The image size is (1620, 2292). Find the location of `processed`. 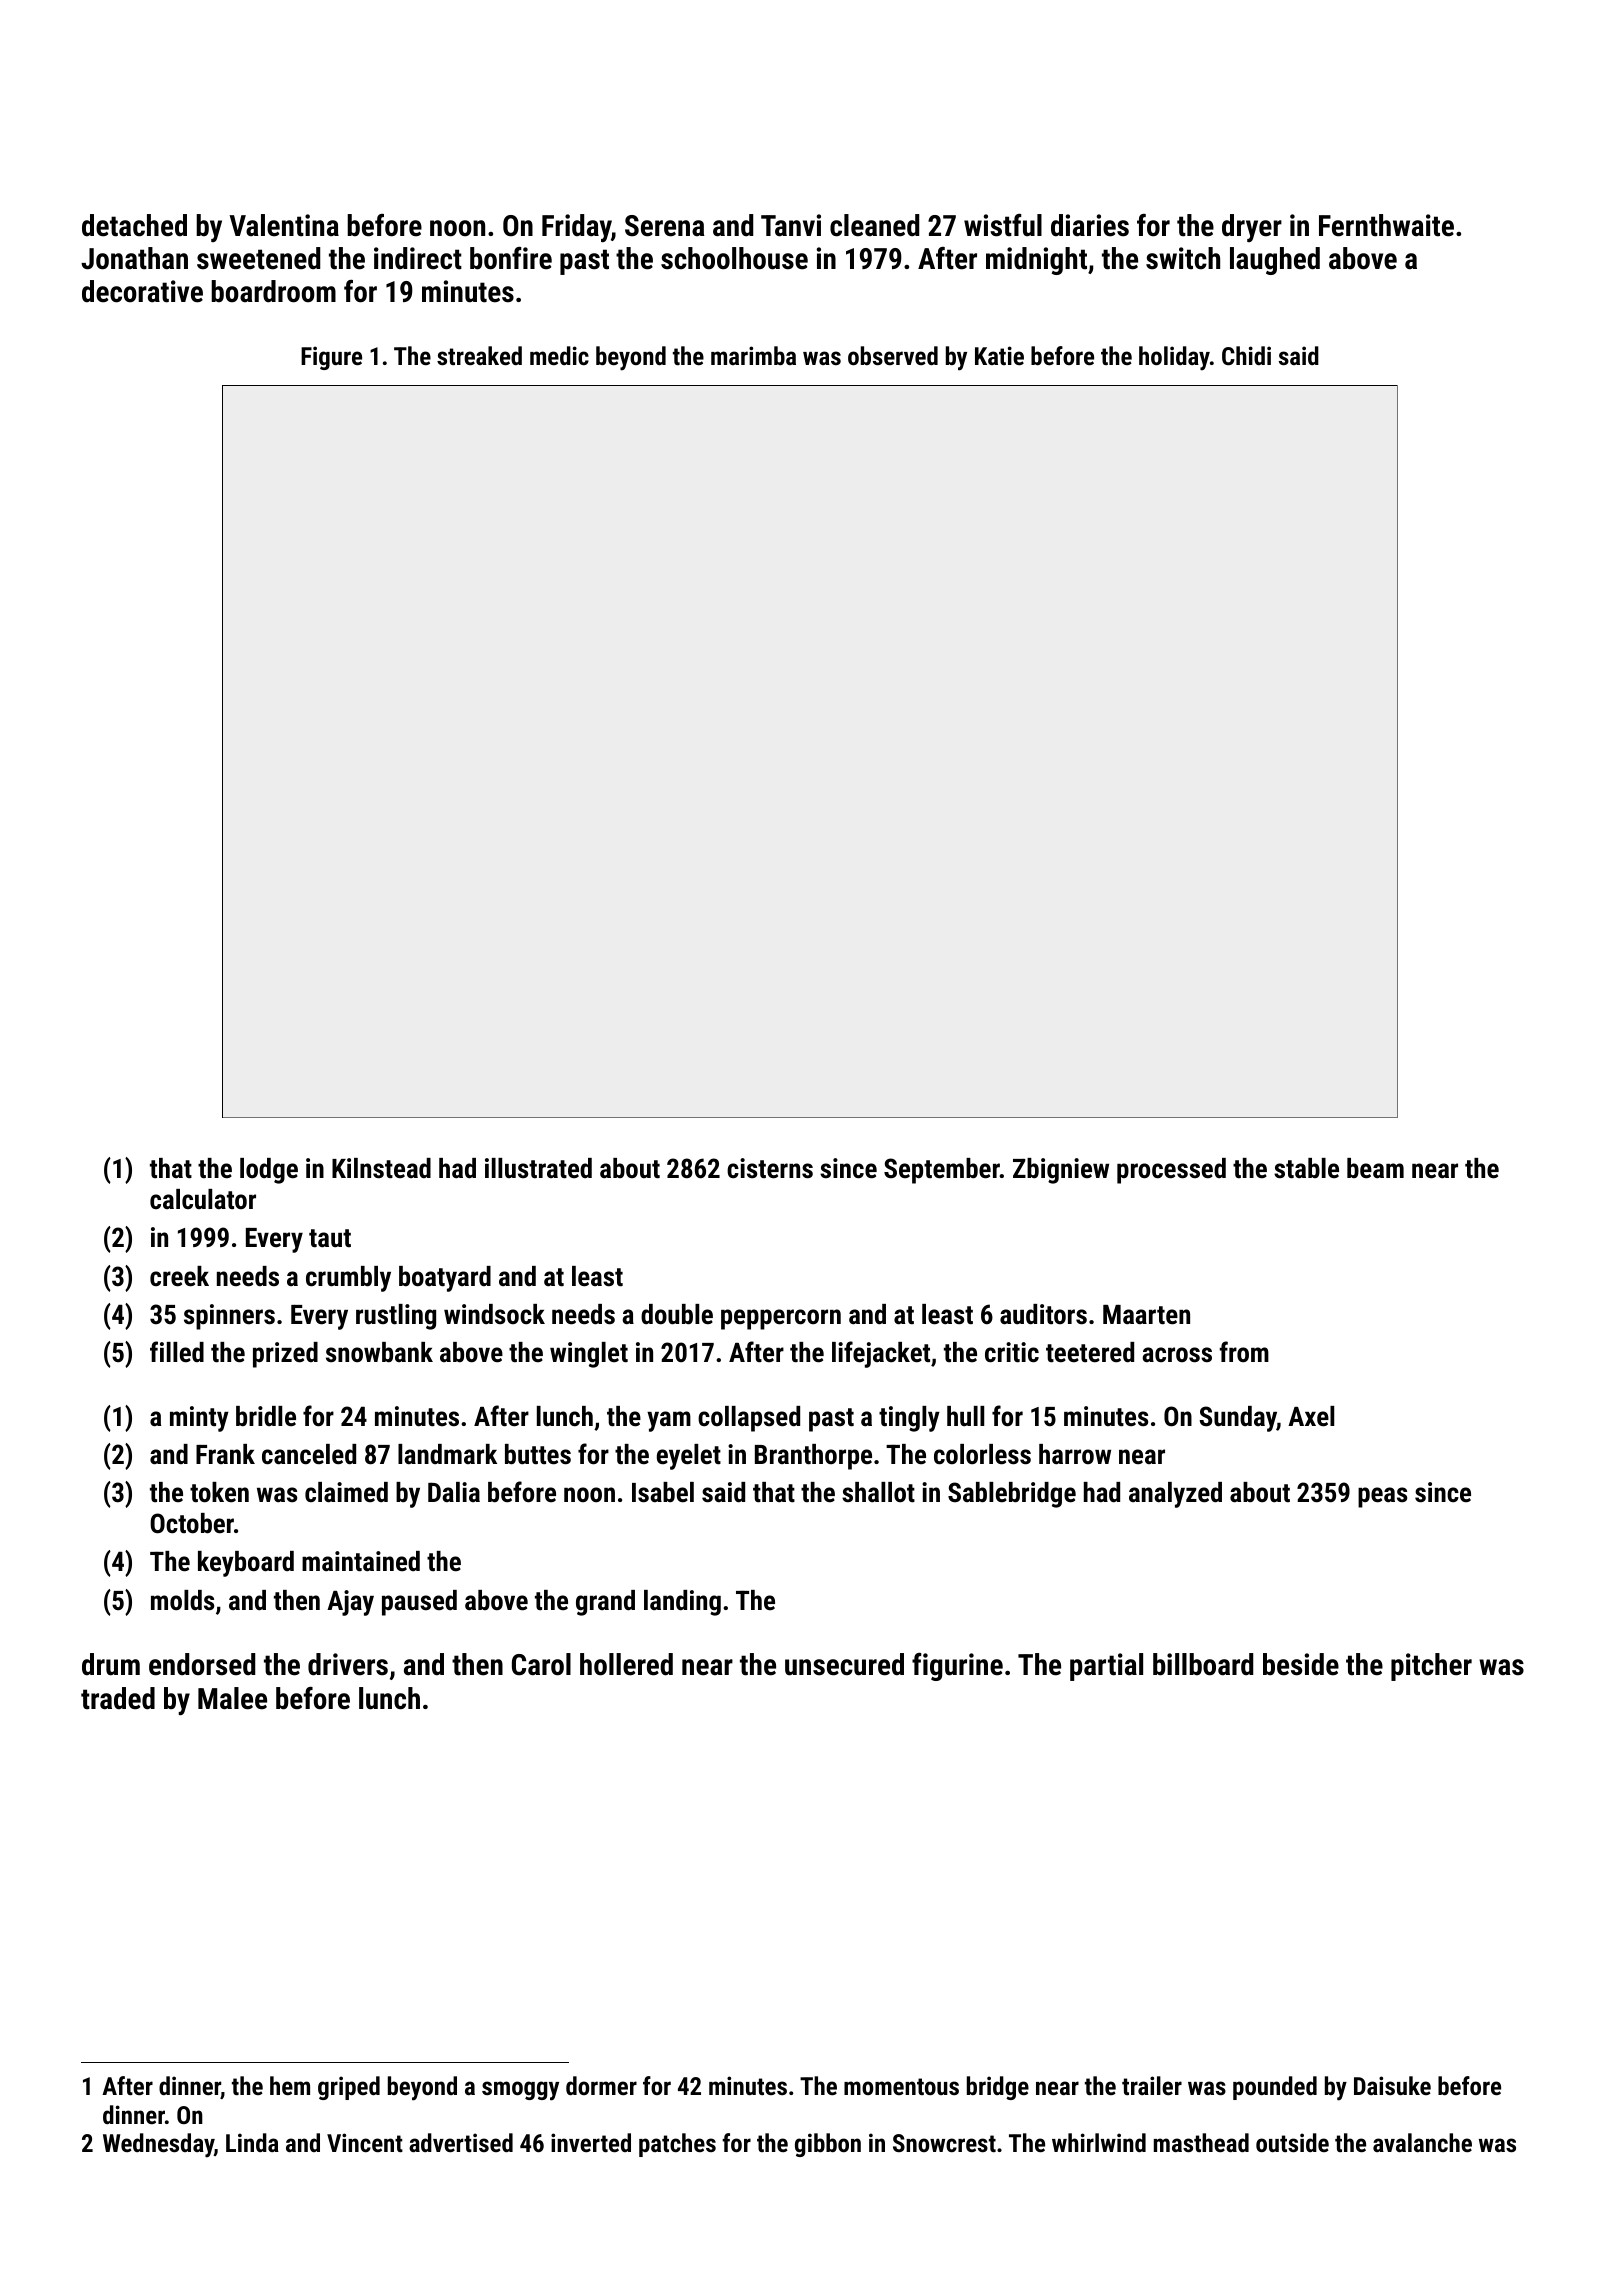

processed is located at coordinates (1171, 1171).
